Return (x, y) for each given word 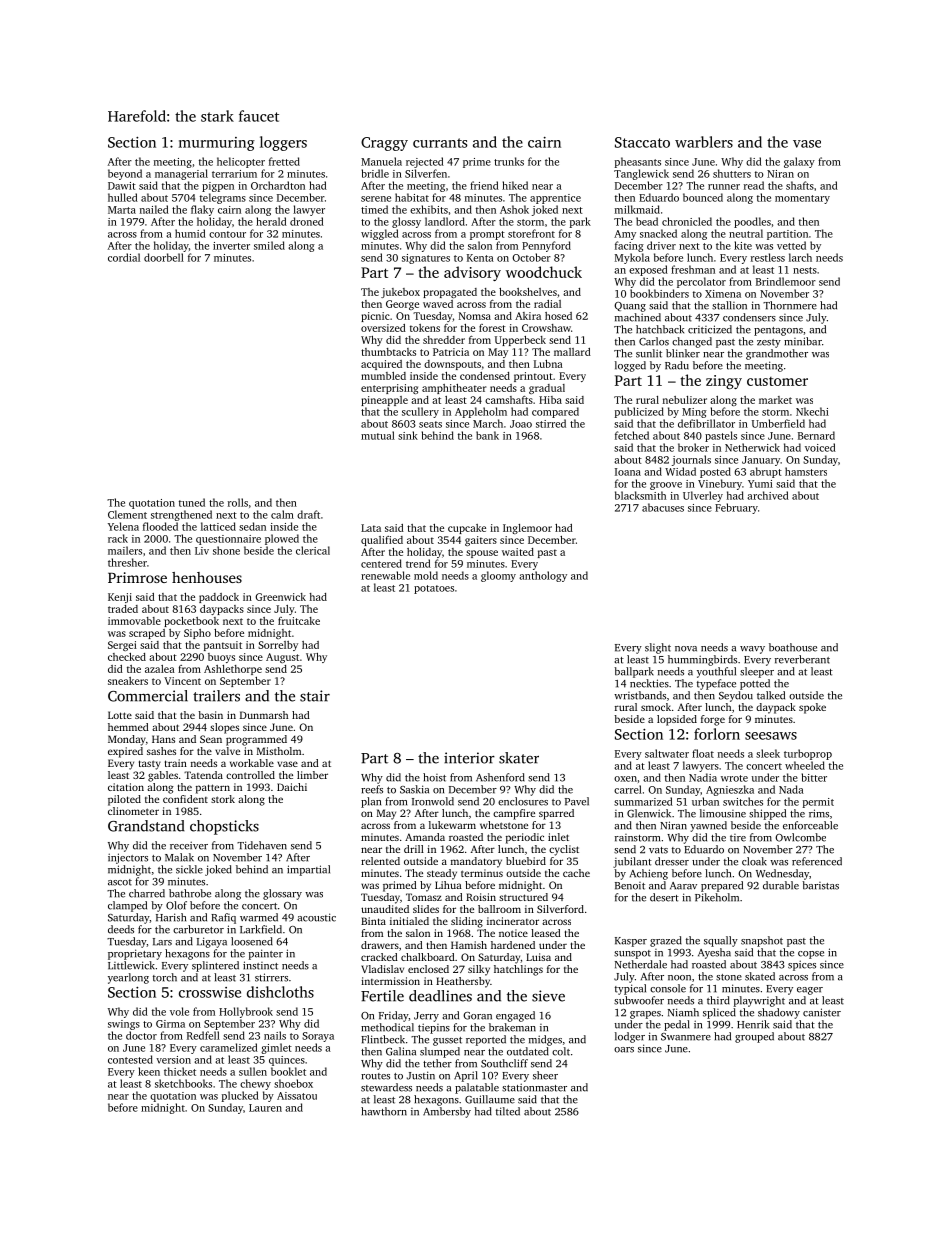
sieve (548, 996)
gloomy (498, 576)
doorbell (164, 257)
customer (777, 381)
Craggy (384, 144)
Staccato (642, 142)
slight (658, 648)
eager (810, 991)
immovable (134, 621)
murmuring (217, 144)
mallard (572, 352)
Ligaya (212, 942)
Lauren (265, 1108)
